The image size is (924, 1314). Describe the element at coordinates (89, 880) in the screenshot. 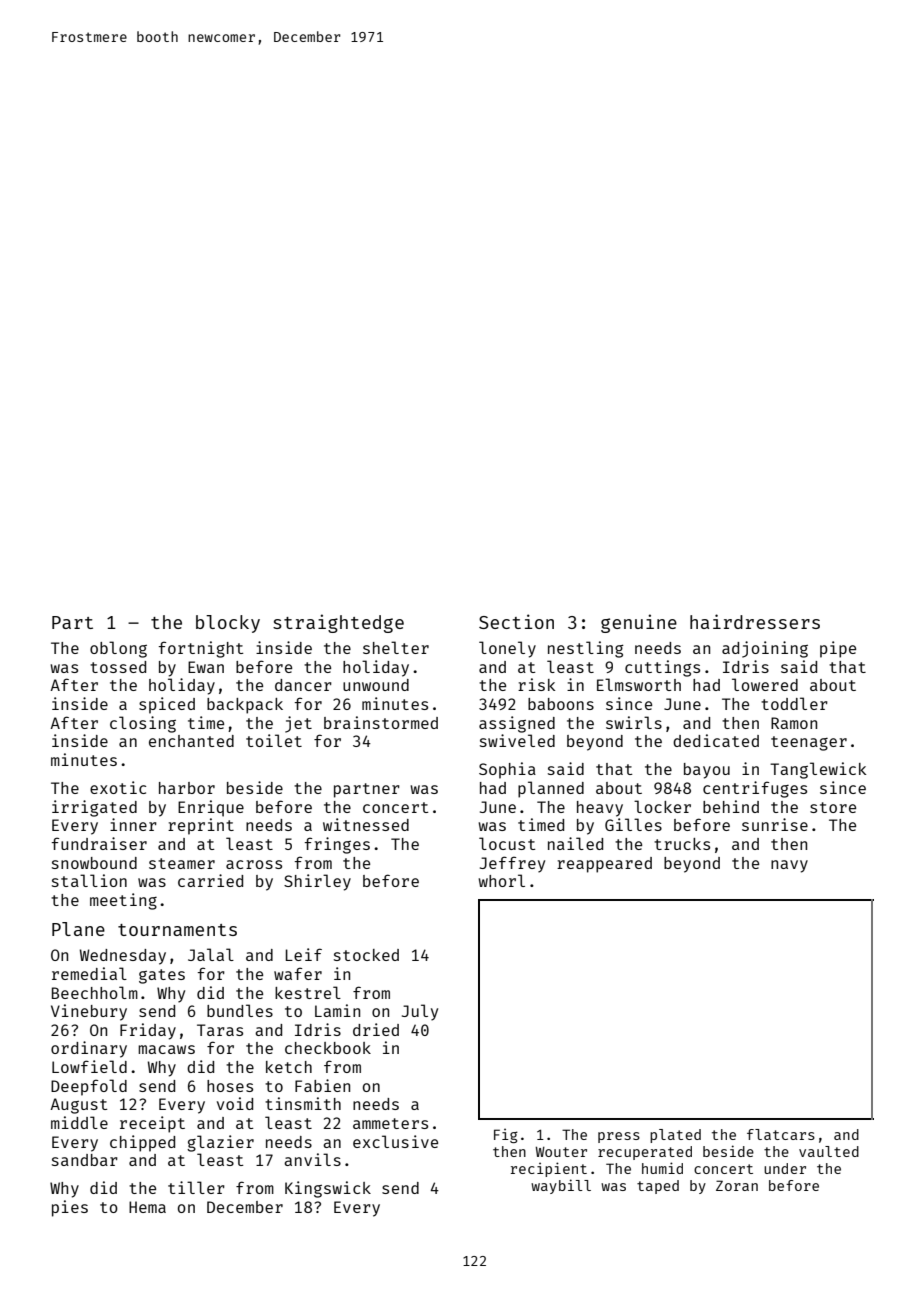

I see `stallion` at that location.
